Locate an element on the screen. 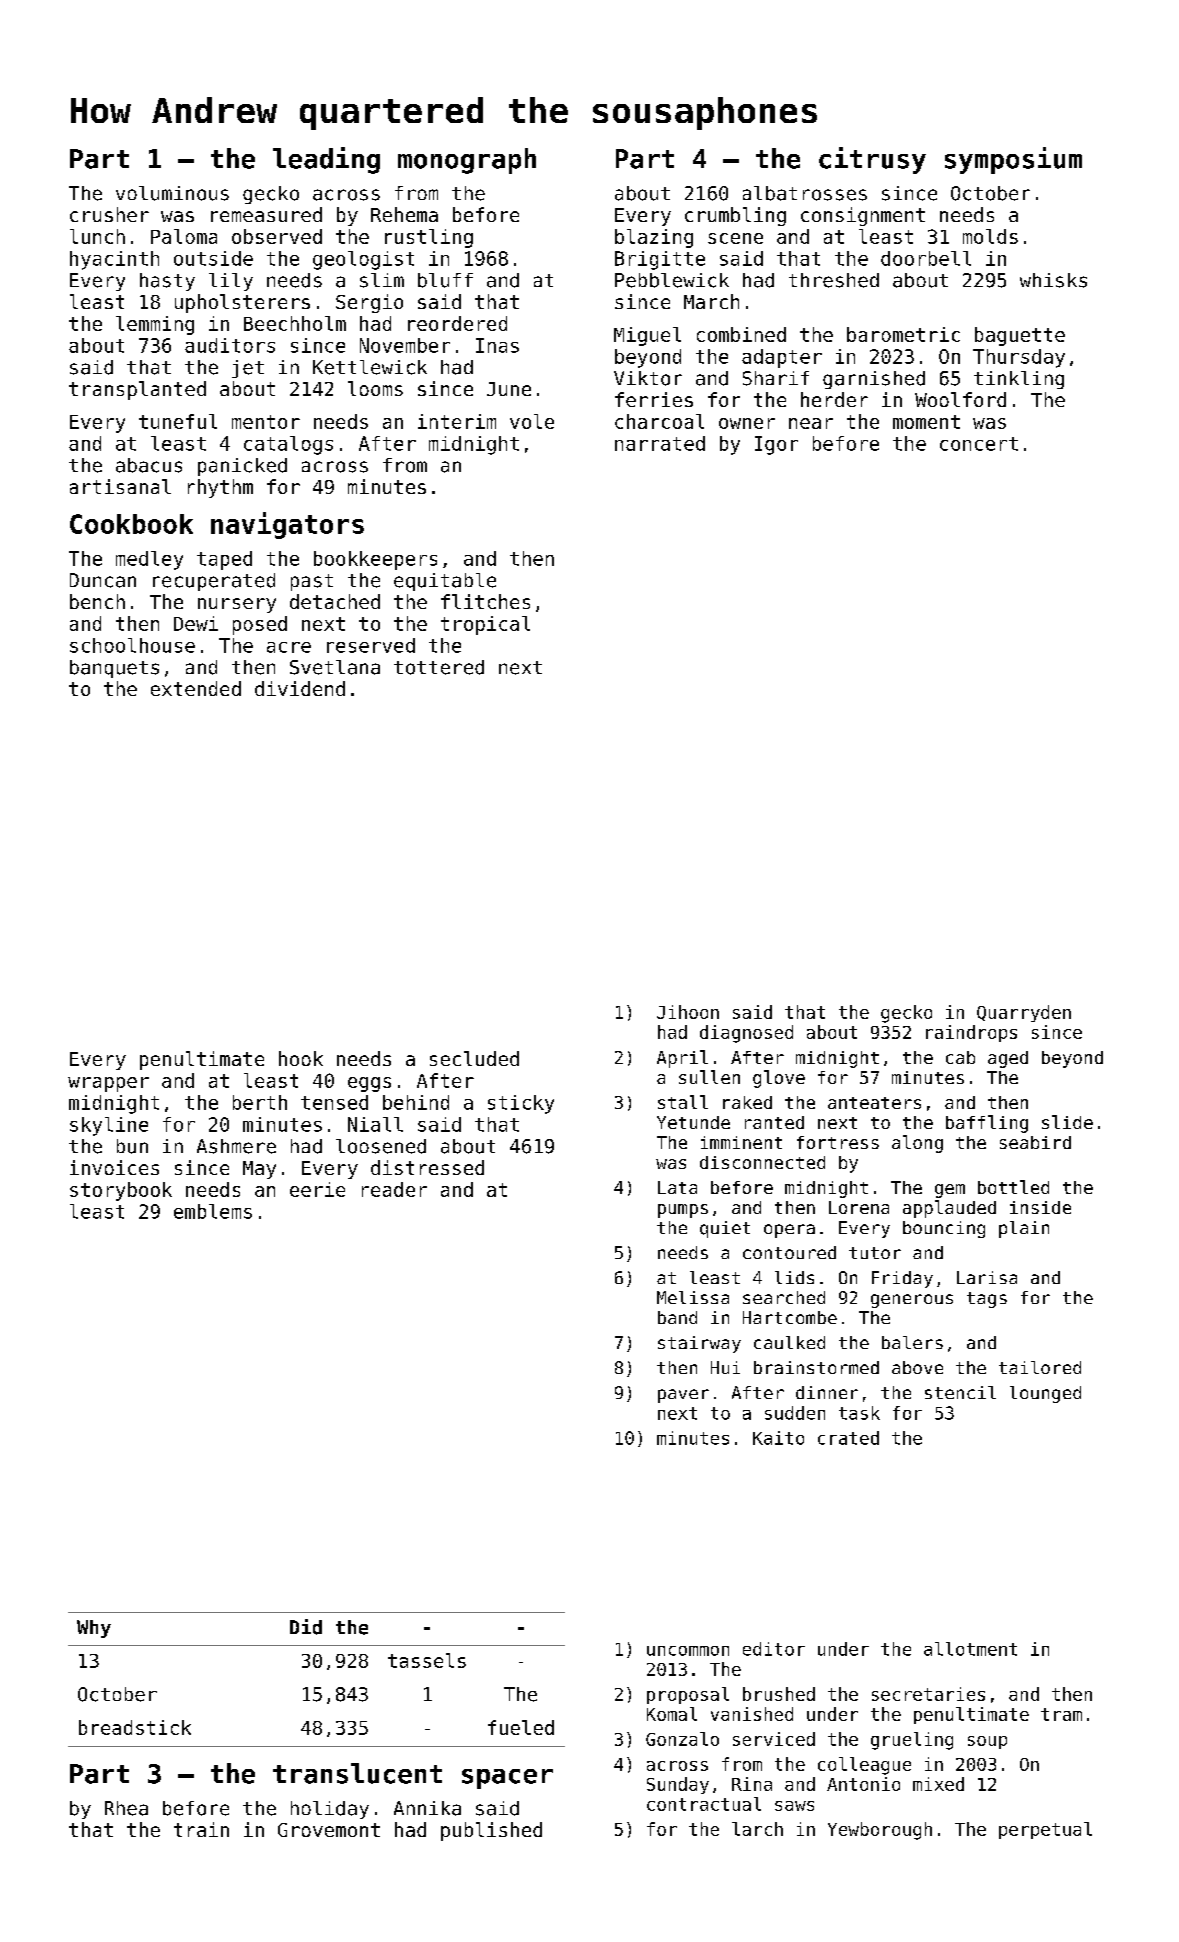 The height and width of the screenshot is (1942, 1179). behind is located at coordinates (416, 1102).
